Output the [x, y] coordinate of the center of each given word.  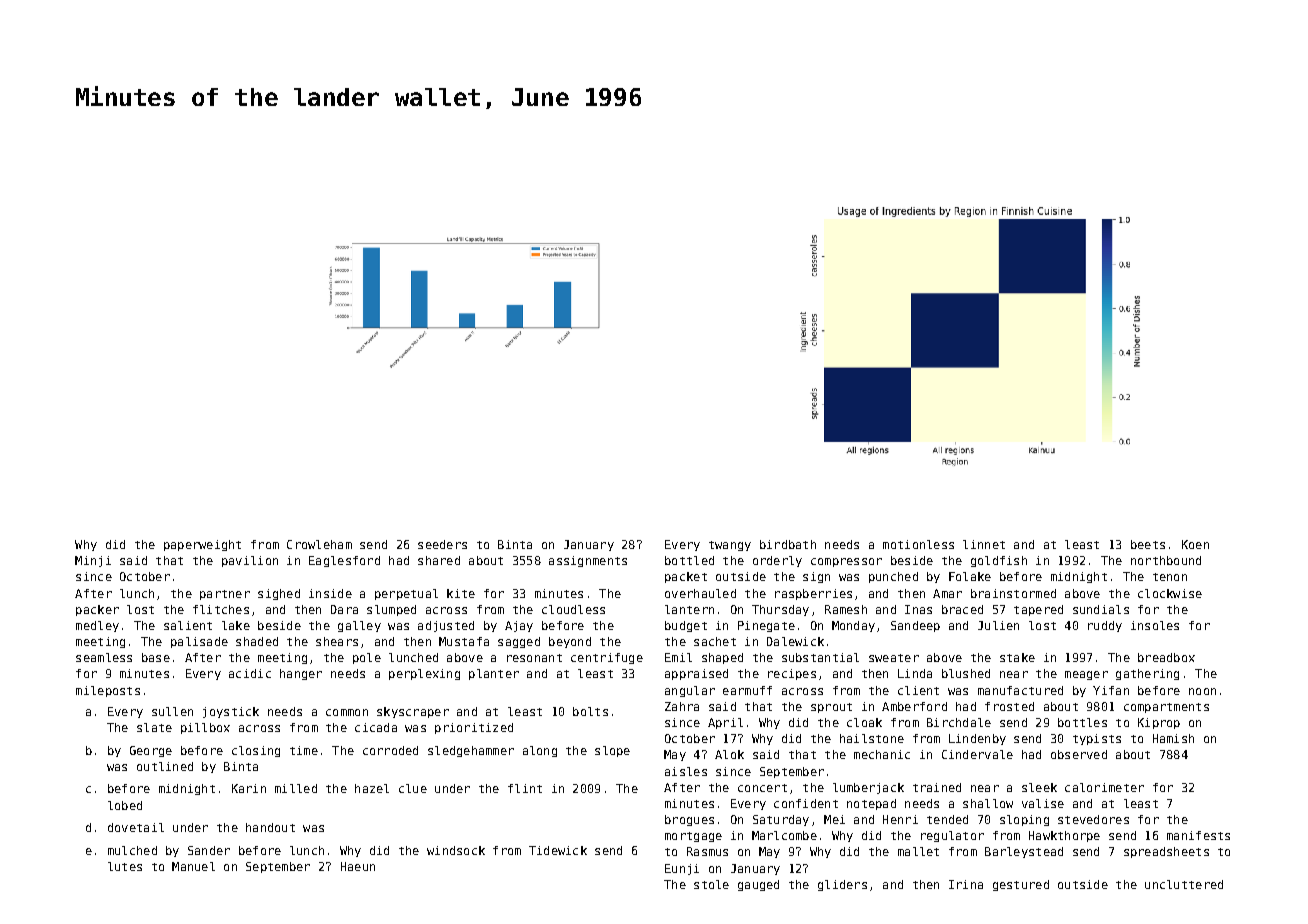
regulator [952, 836]
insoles [1155, 625]
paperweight [202, 545]
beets [1148, 544]
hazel [372, 788]
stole [711, 884]
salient [188, 625]
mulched [132, 850]
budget [686, 626]
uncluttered [1184, 884]
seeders [442, 544]
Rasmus [707, 851]
